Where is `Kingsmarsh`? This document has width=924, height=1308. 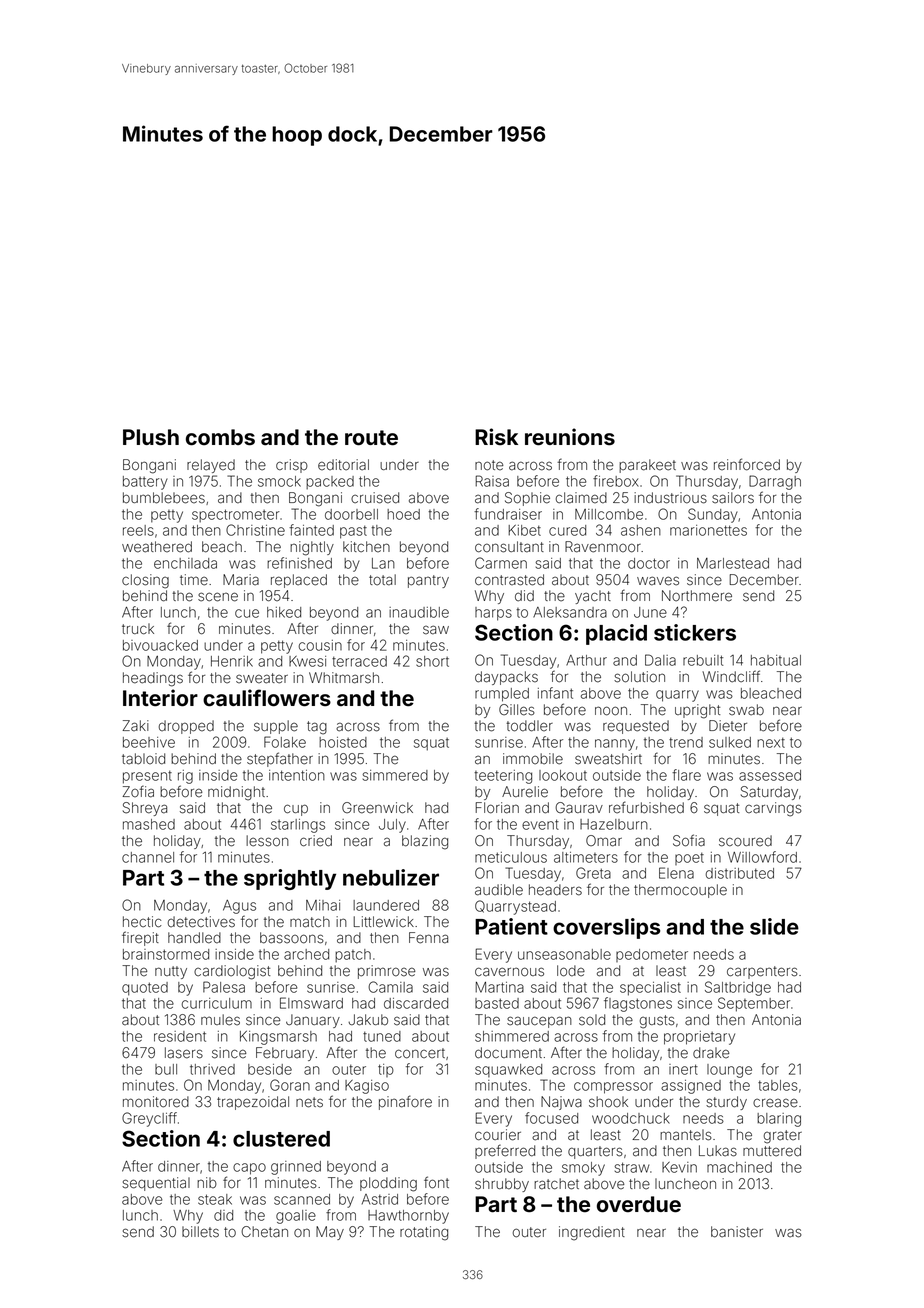 Kingsmarsh is located at coordinates (278, 1038).
